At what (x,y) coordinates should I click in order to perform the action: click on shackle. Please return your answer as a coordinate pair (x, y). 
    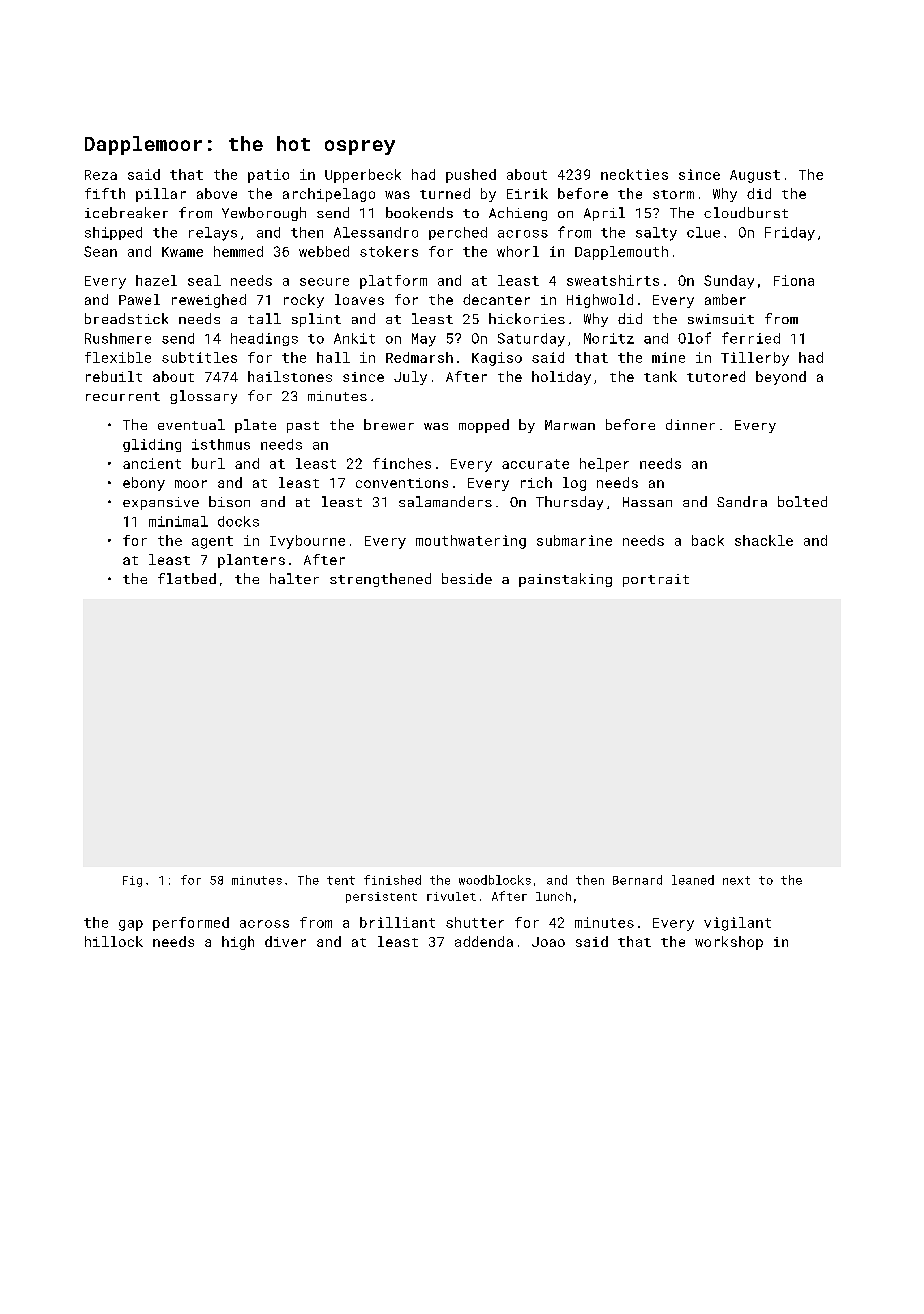
    Looking at the image, I should click on (764, 540).
